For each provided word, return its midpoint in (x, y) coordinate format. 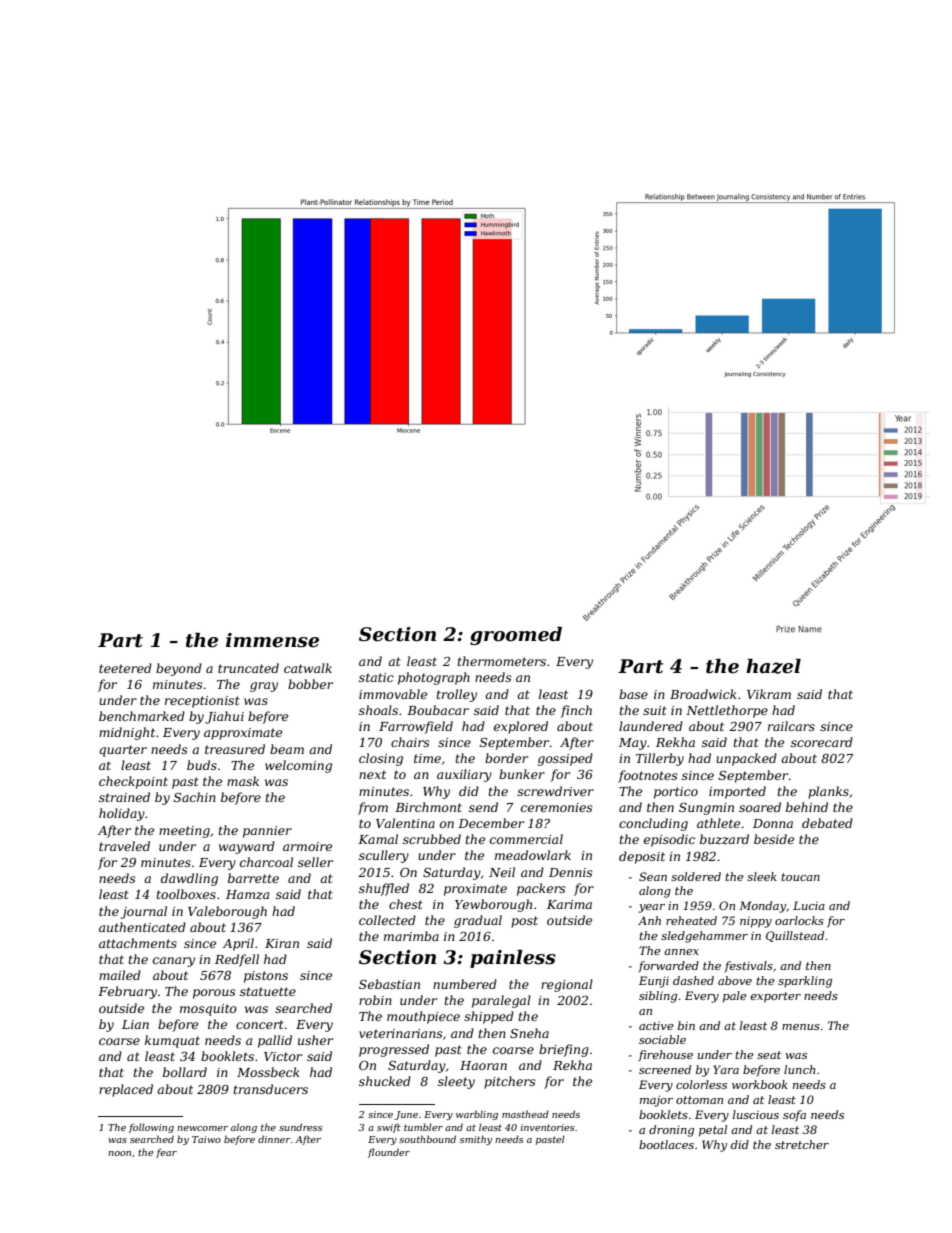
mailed (120, 975)
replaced (126, 1090)
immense (272, 640)
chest (406, 904)
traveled (124, 846)
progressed (394, 1050)
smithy (476, 1140)
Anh (649, 920)
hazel (773, 666)
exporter (776, 997)
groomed (516, 636)
